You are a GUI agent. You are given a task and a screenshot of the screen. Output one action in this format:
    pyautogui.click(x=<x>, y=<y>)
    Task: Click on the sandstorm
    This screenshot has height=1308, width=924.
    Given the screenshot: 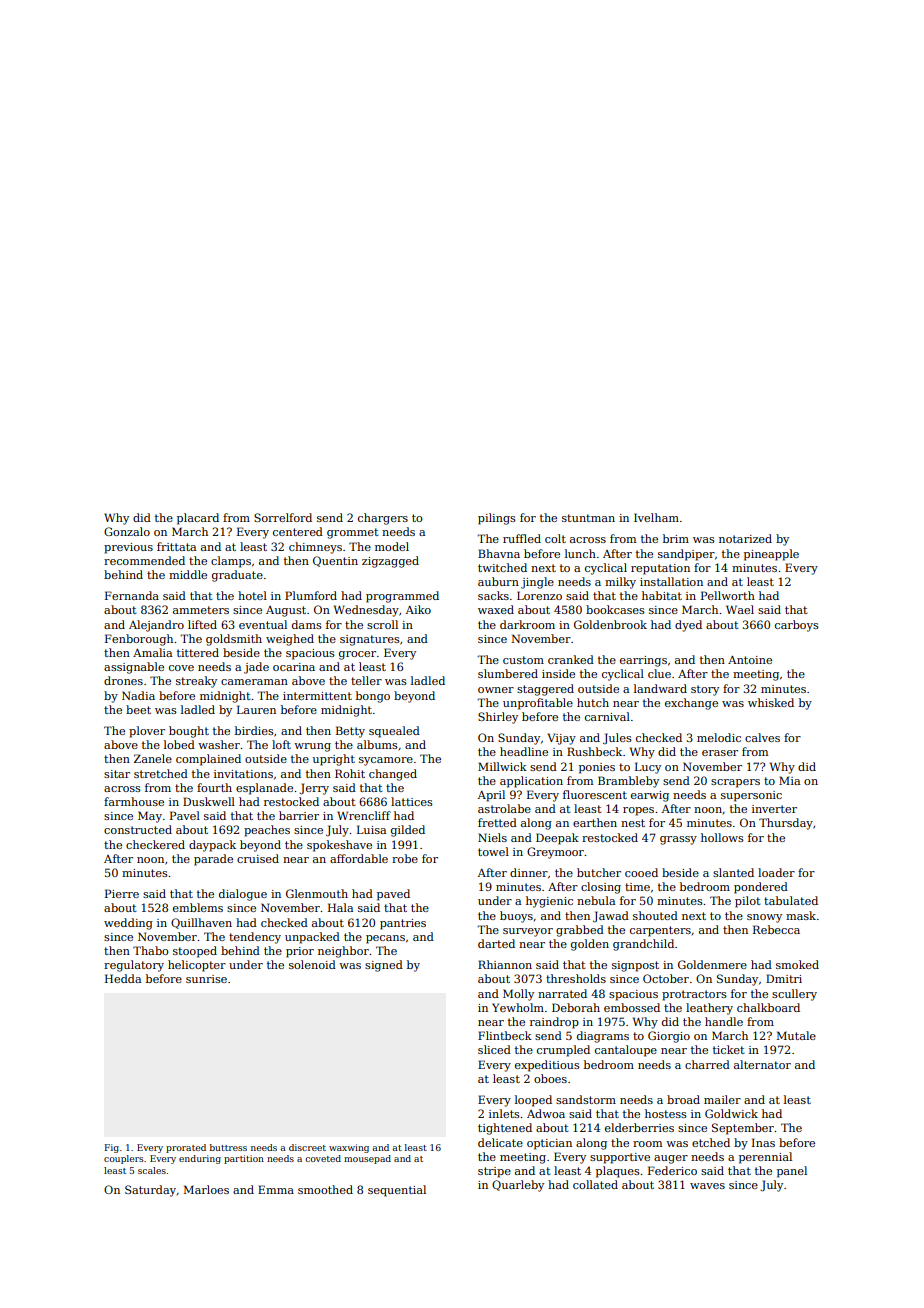 What is the action you would take?
    pyautogui.click(x=586, y=1099)
